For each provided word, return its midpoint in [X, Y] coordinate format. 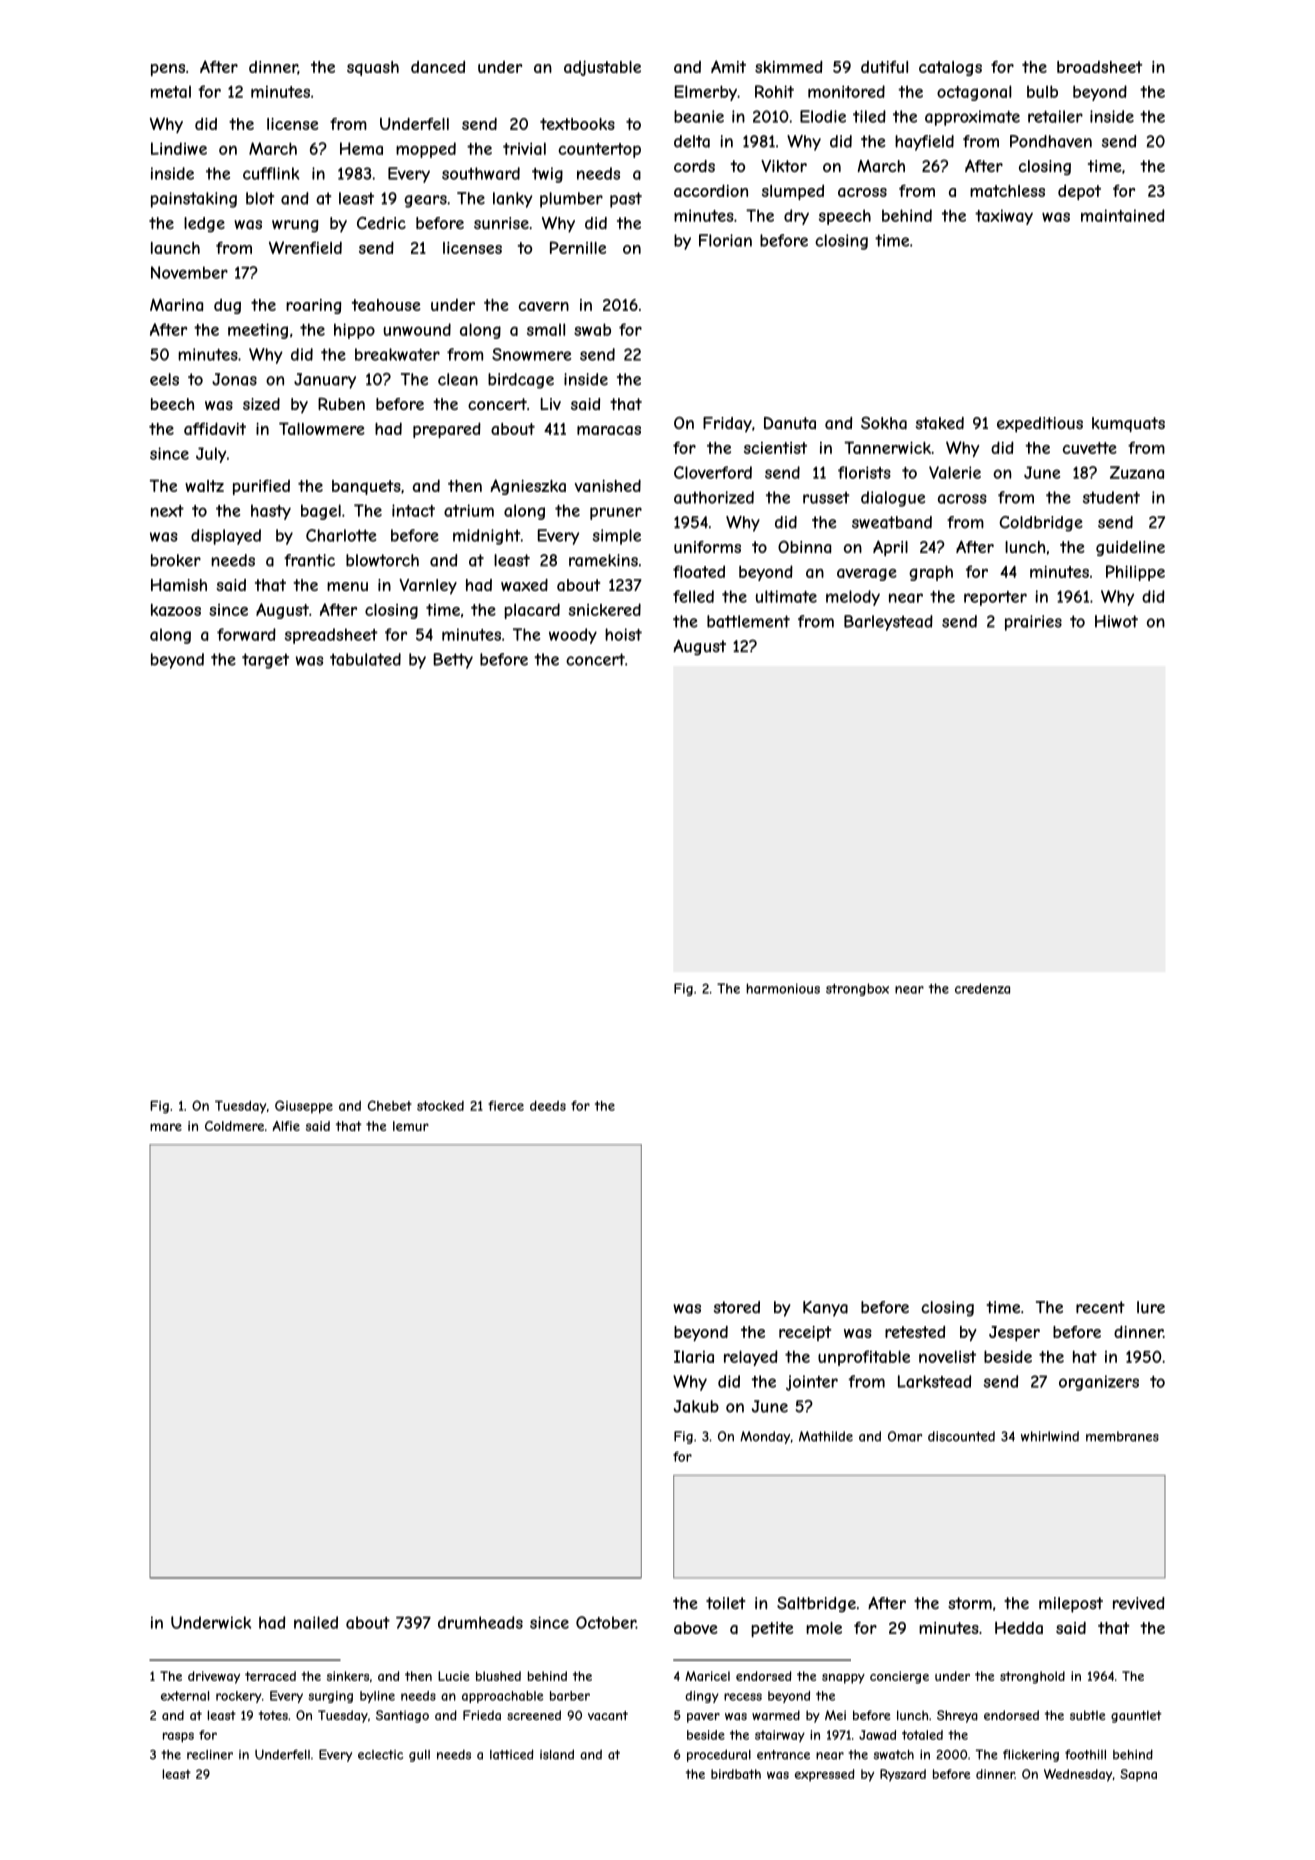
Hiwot [1116, 621]
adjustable [602, 68]
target [265, 661]
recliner [210, 1755]
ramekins [603, 560]
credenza [982, 988]
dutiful [884, 67]
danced [438, 67]
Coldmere [234, 1126]
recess [743, 1697]
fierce [506, 1105]
